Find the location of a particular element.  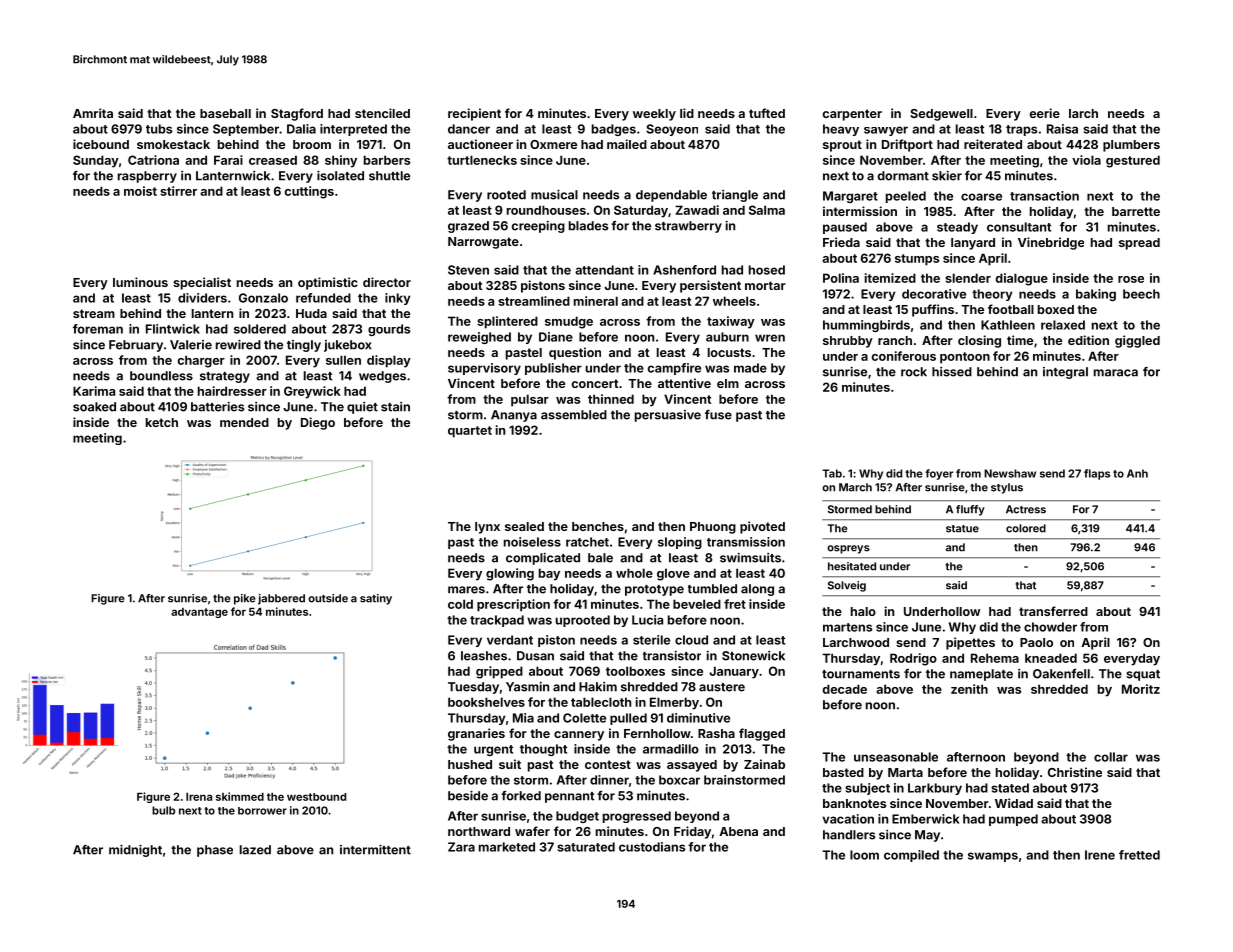

martens is located at coordinates (847, 627).
